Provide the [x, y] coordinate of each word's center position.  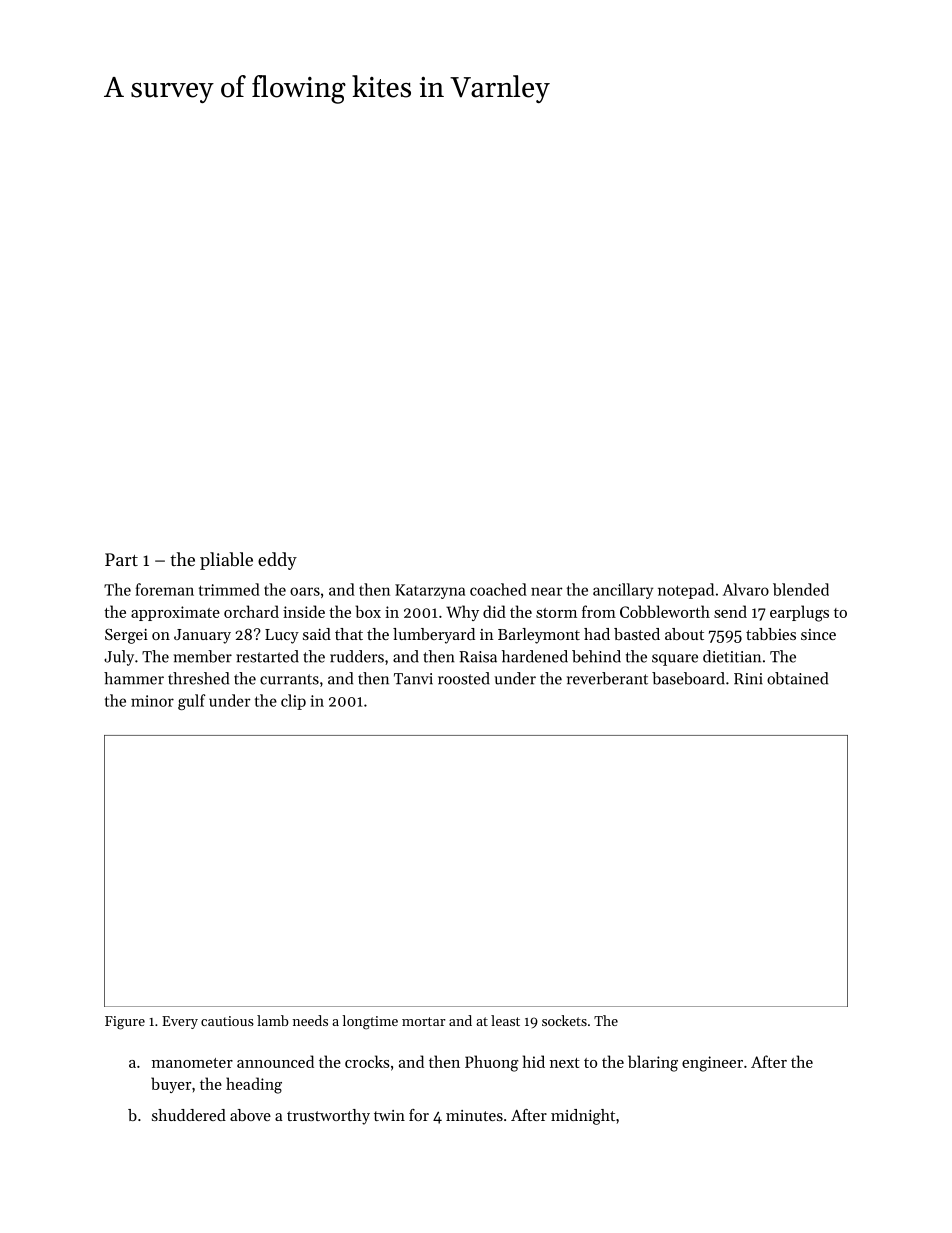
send [730, 611]
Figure [125, 1023]
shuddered [189, 1115]
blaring [653, 1063]
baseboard [688, 678]
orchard [251, 611]
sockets [564, 1020]
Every [180, 1022]
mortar [423, 1021]
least [505, 1020]
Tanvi [413, 679]
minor [152, 701]
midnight [583, 1117]
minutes [474, 1115]
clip [293, 702]
